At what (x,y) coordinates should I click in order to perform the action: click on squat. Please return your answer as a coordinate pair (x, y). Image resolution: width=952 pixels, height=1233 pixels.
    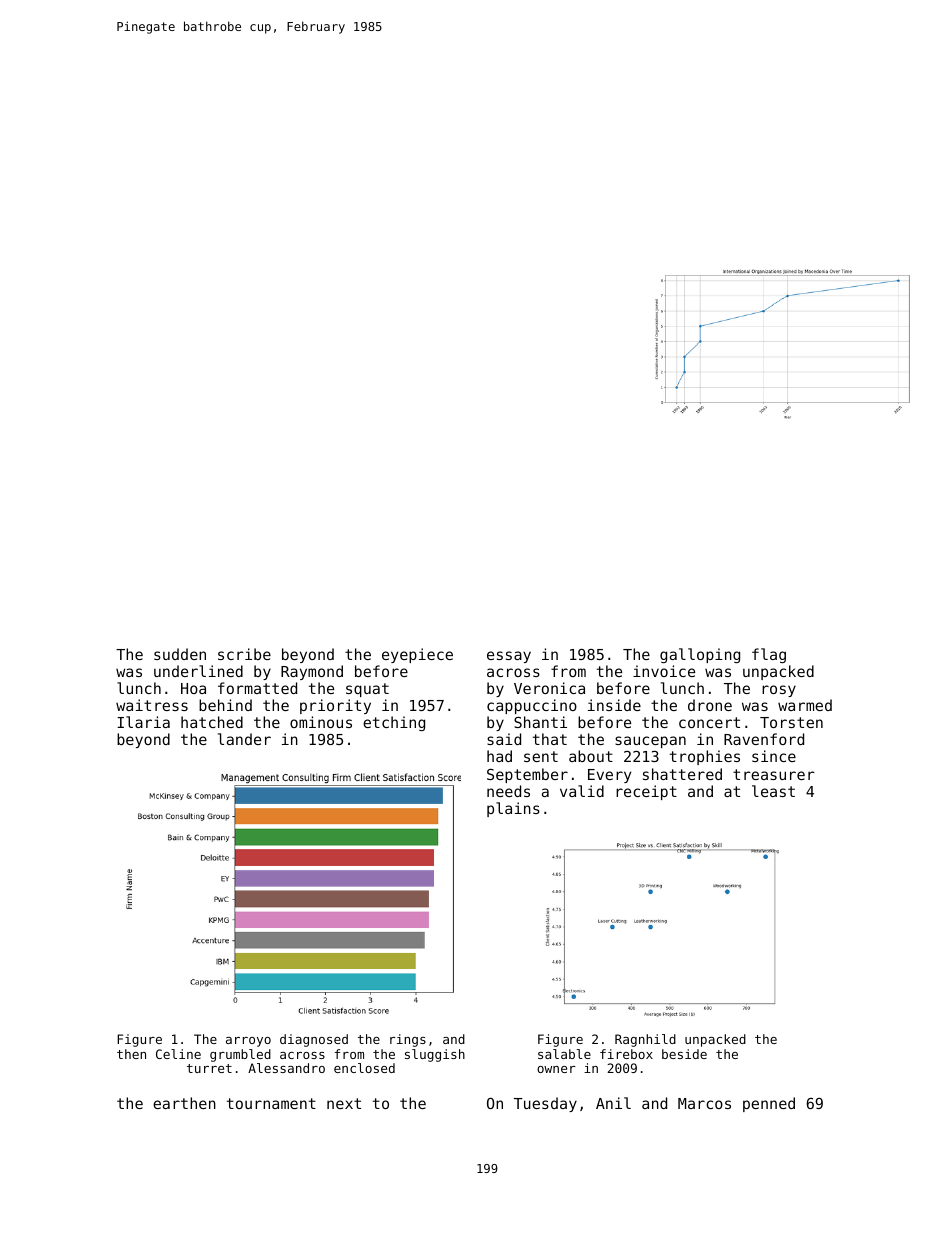
    Looking at the image, I should click on (367, 690).
